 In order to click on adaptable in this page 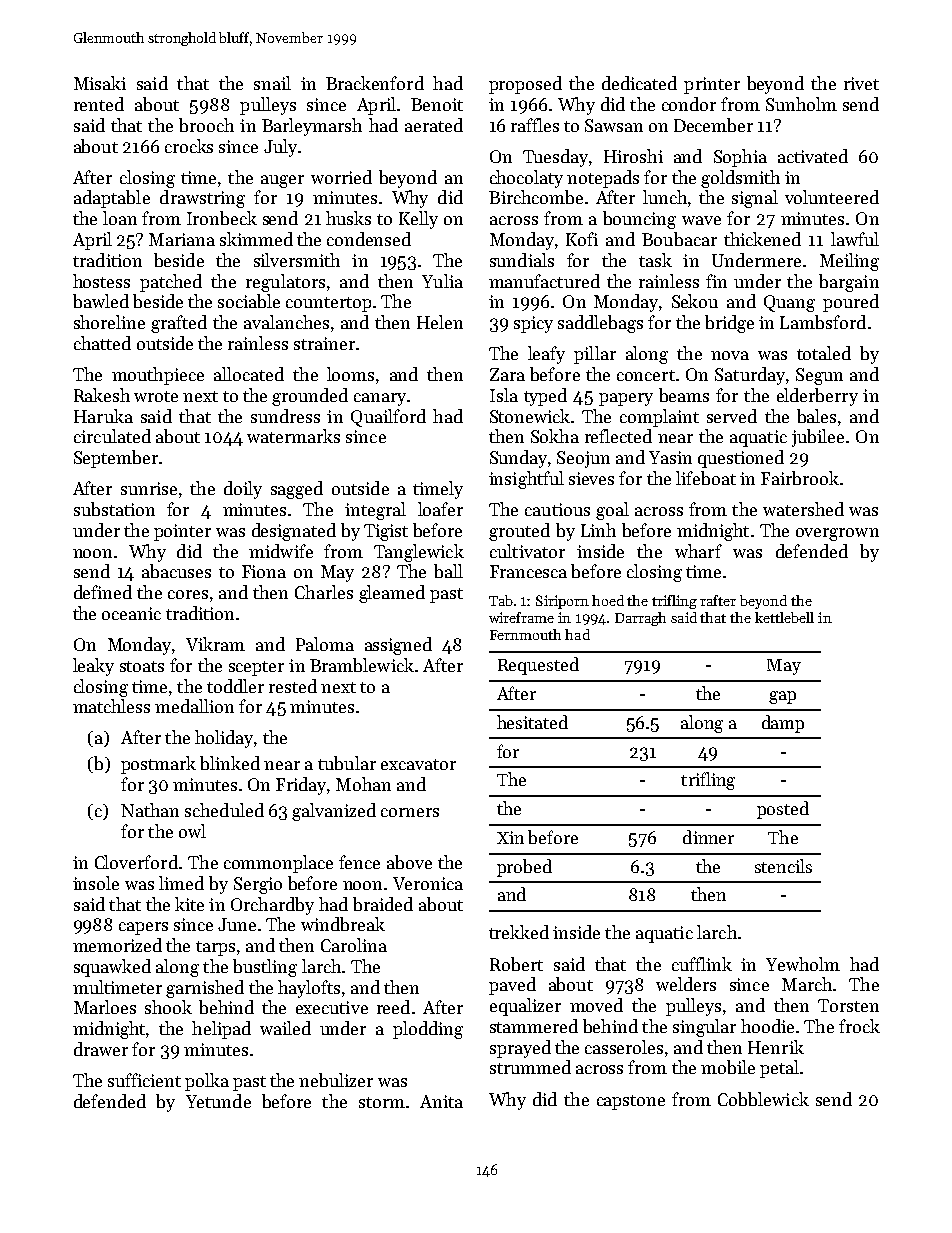, I will do `click(112, 199)`.
